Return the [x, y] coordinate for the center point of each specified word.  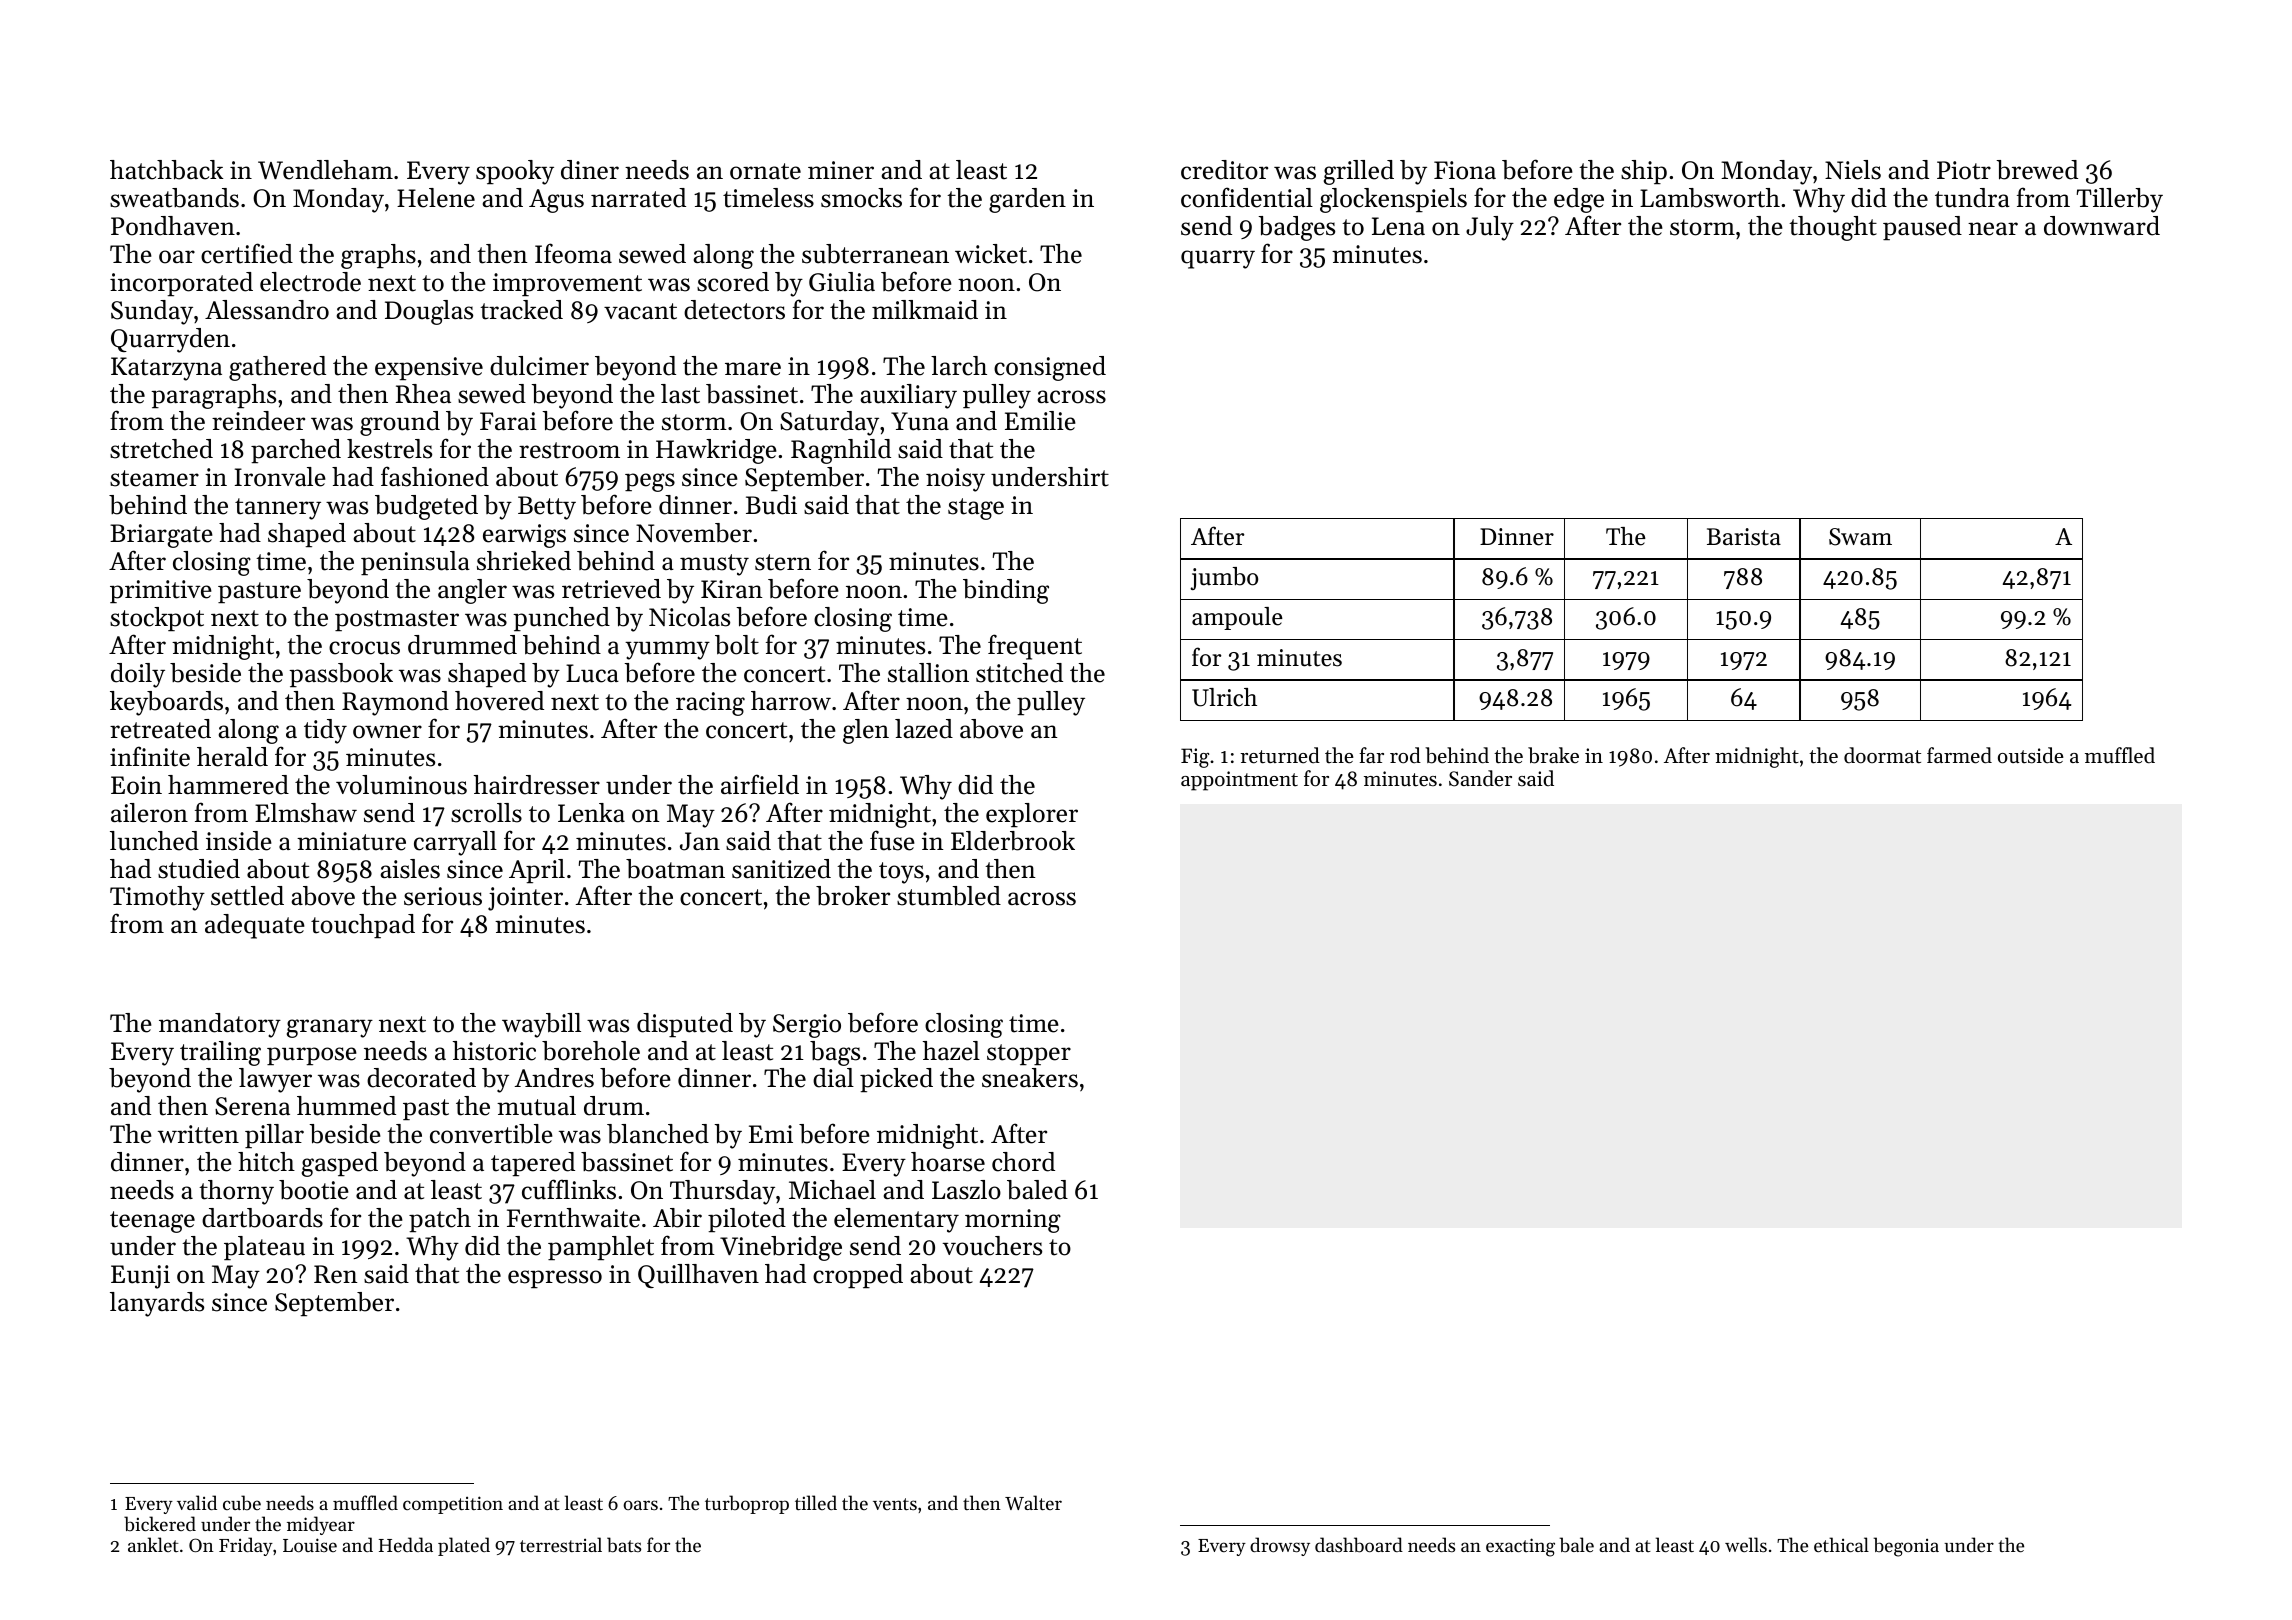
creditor [1224, 170]
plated [464, 1546]
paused [1922, 228]
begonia [1906, 1547]
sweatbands [174, 198]
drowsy [1280, 1546]
